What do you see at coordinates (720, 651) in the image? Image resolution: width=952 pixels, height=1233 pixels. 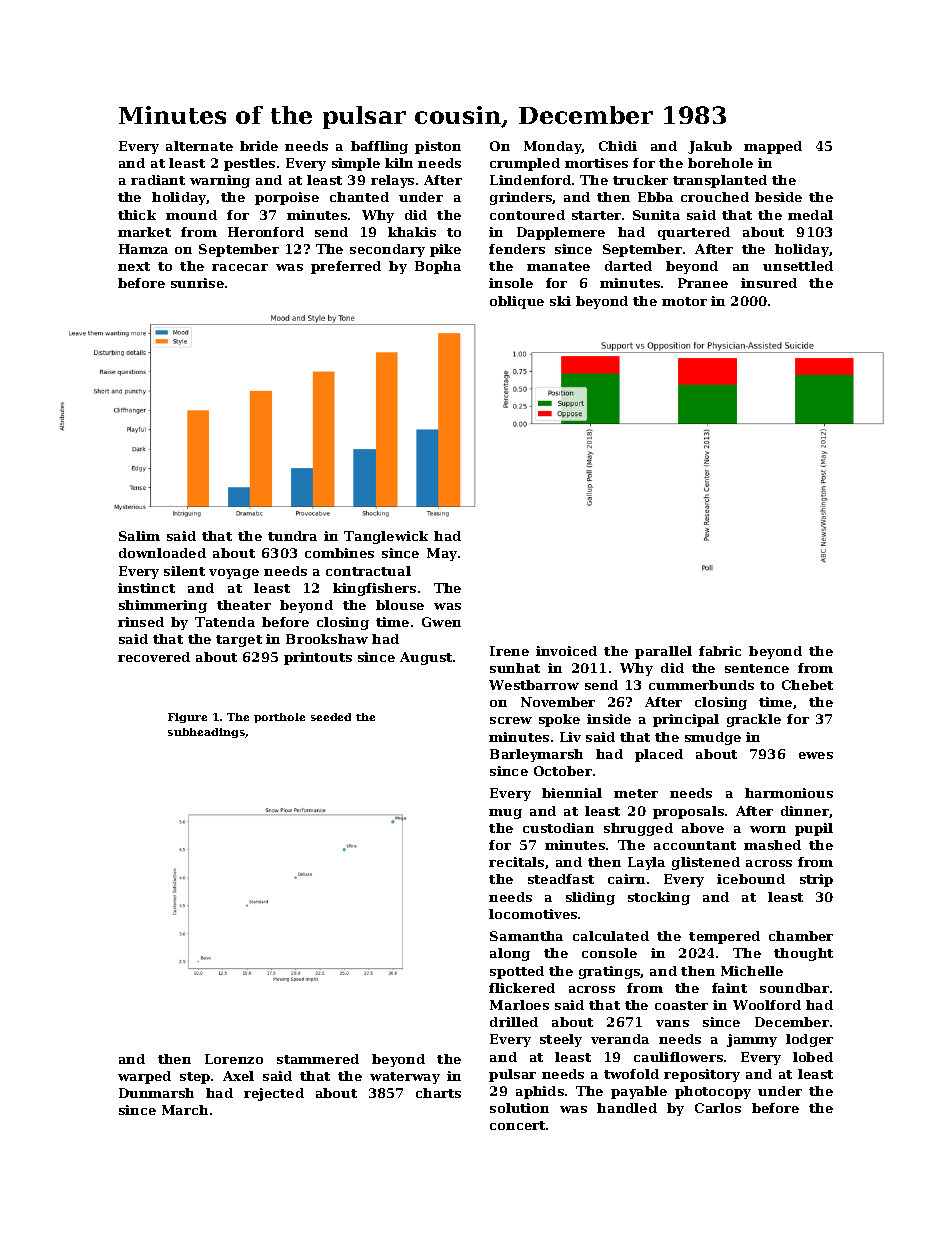 I see `fabric` at bounding box center [720, 651].
